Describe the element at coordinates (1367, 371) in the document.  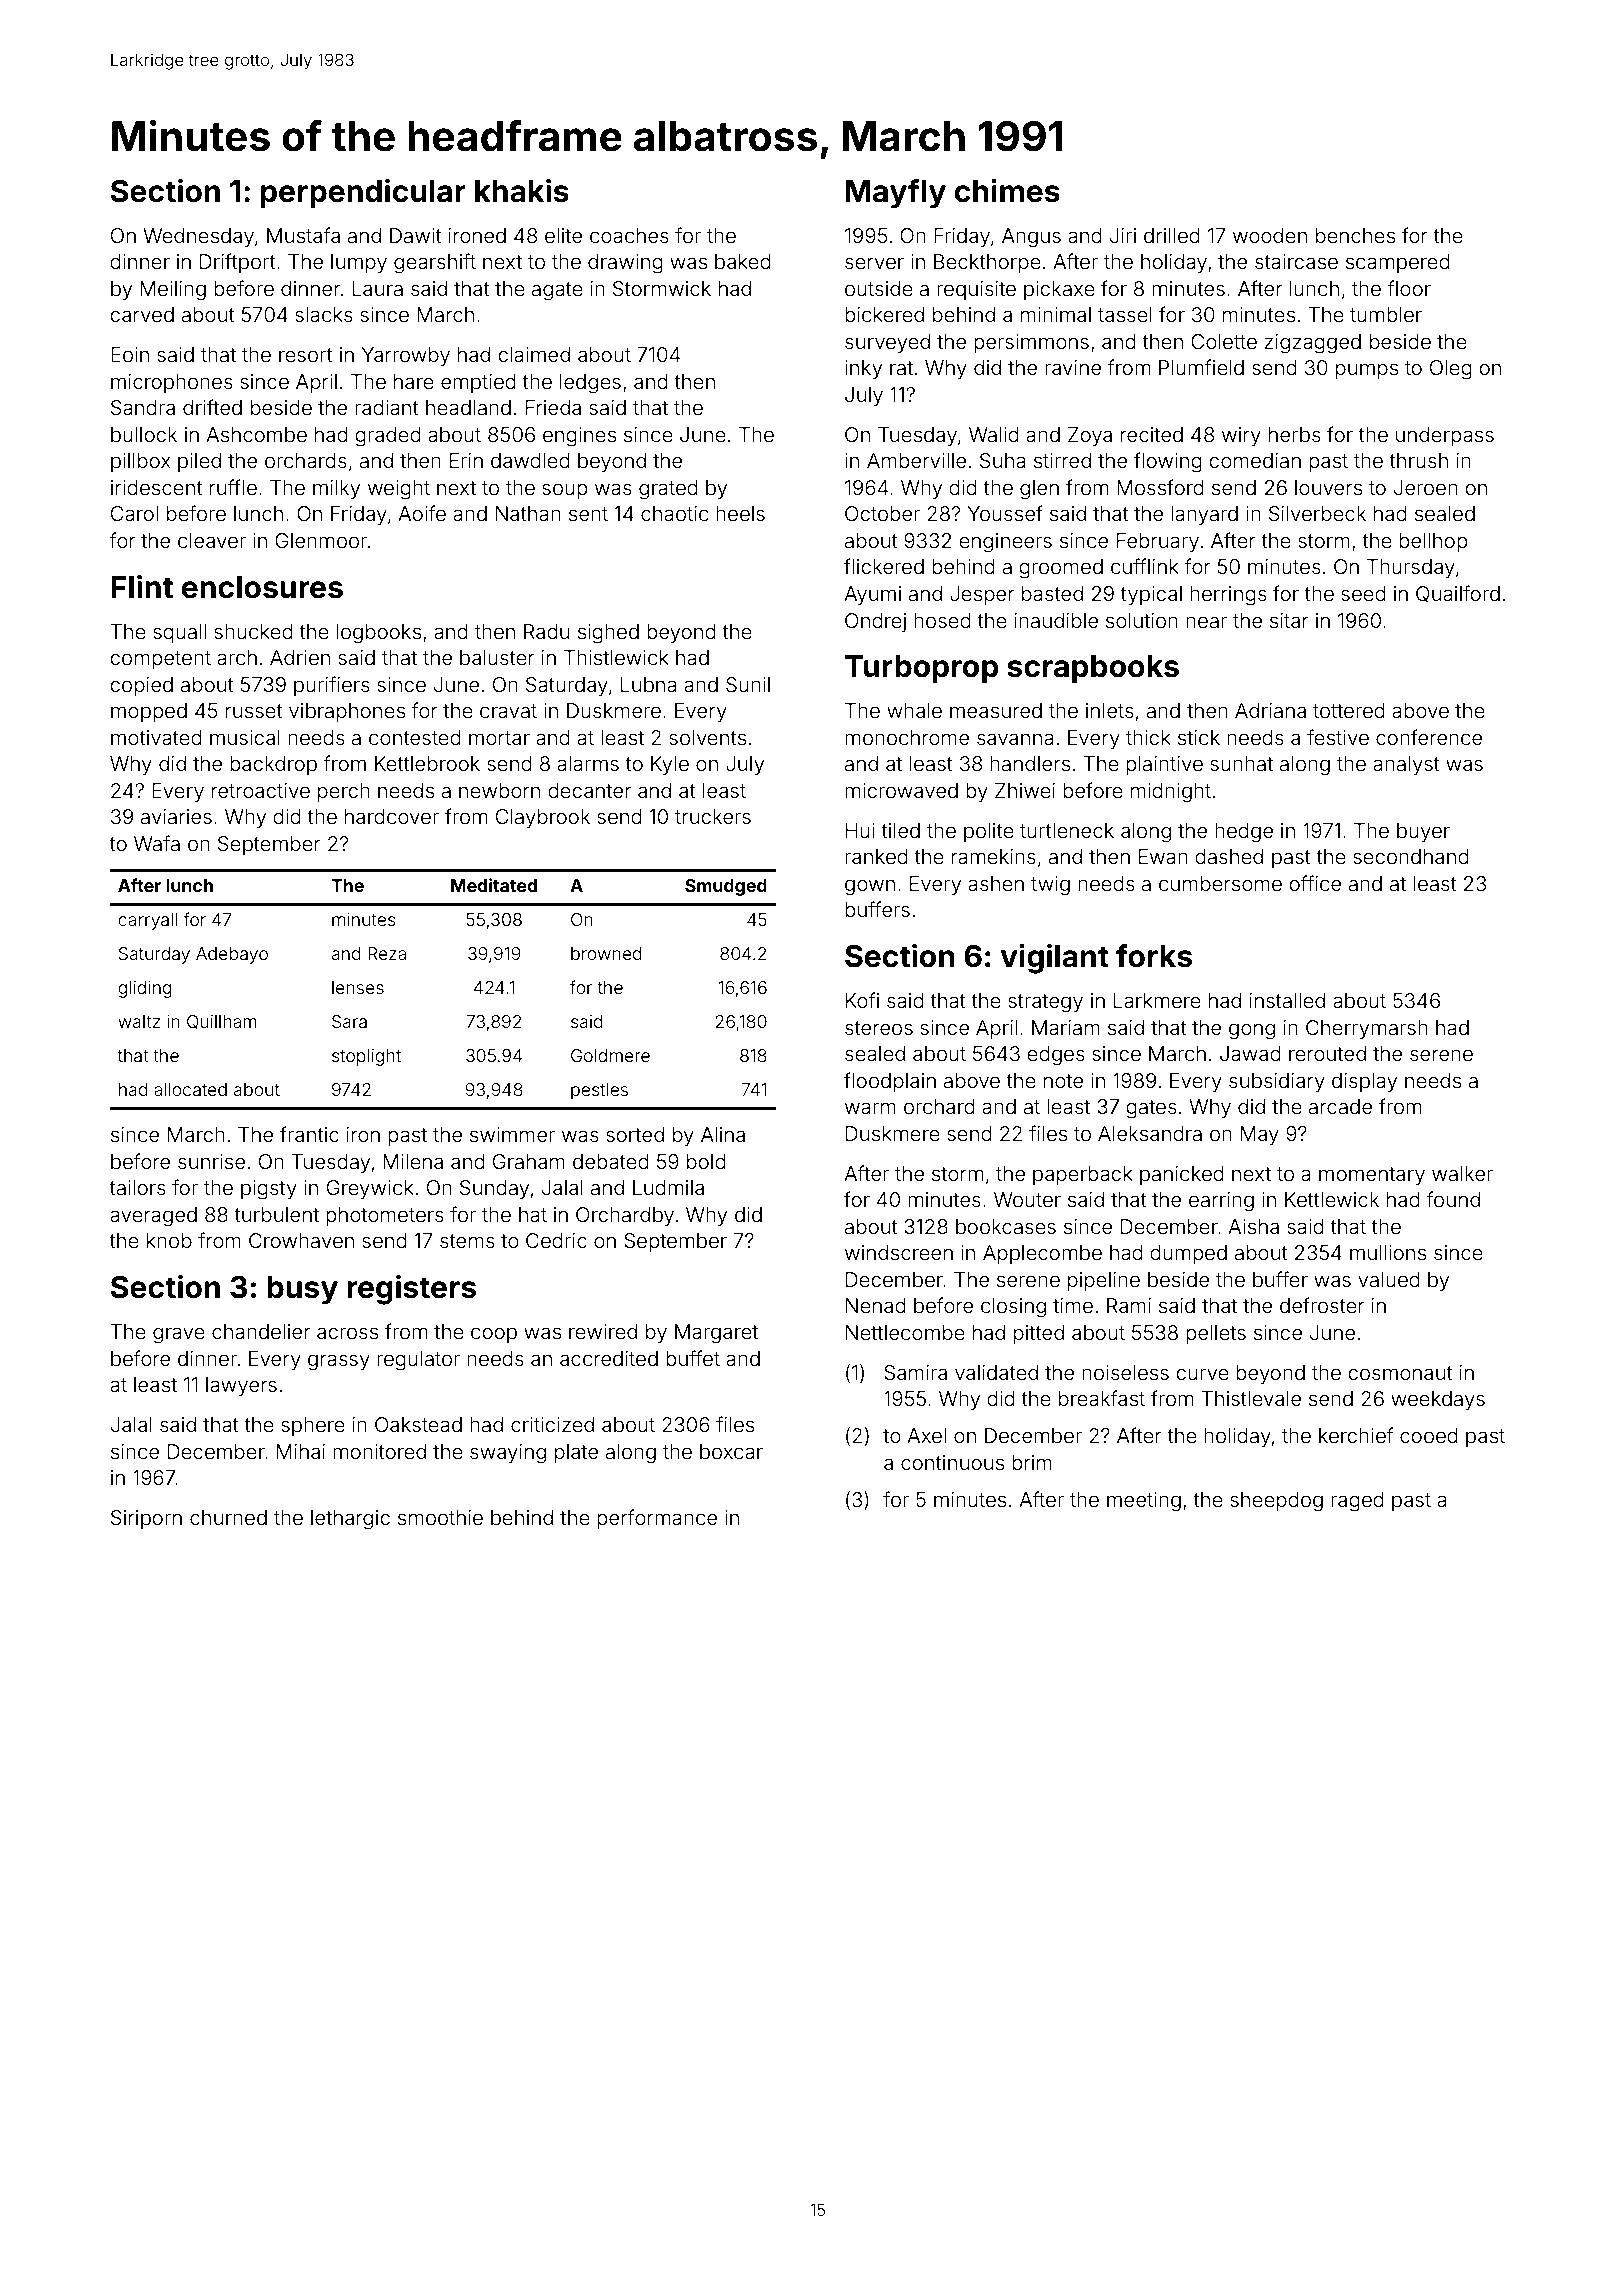
I see `pumps` at that location.
